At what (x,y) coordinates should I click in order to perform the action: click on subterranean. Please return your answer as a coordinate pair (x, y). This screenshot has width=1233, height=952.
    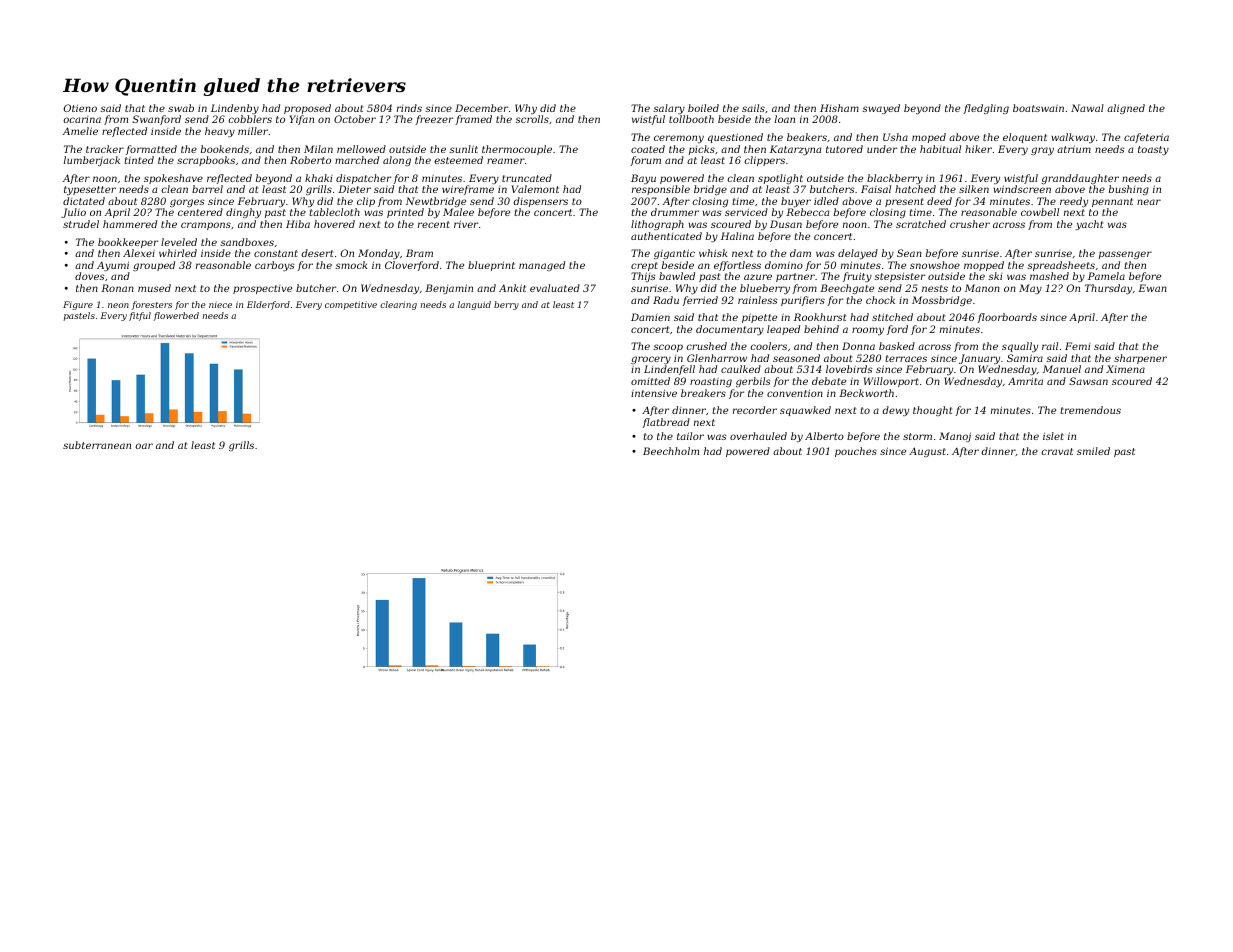
    Looking at the image, I should click on (97, 445).
